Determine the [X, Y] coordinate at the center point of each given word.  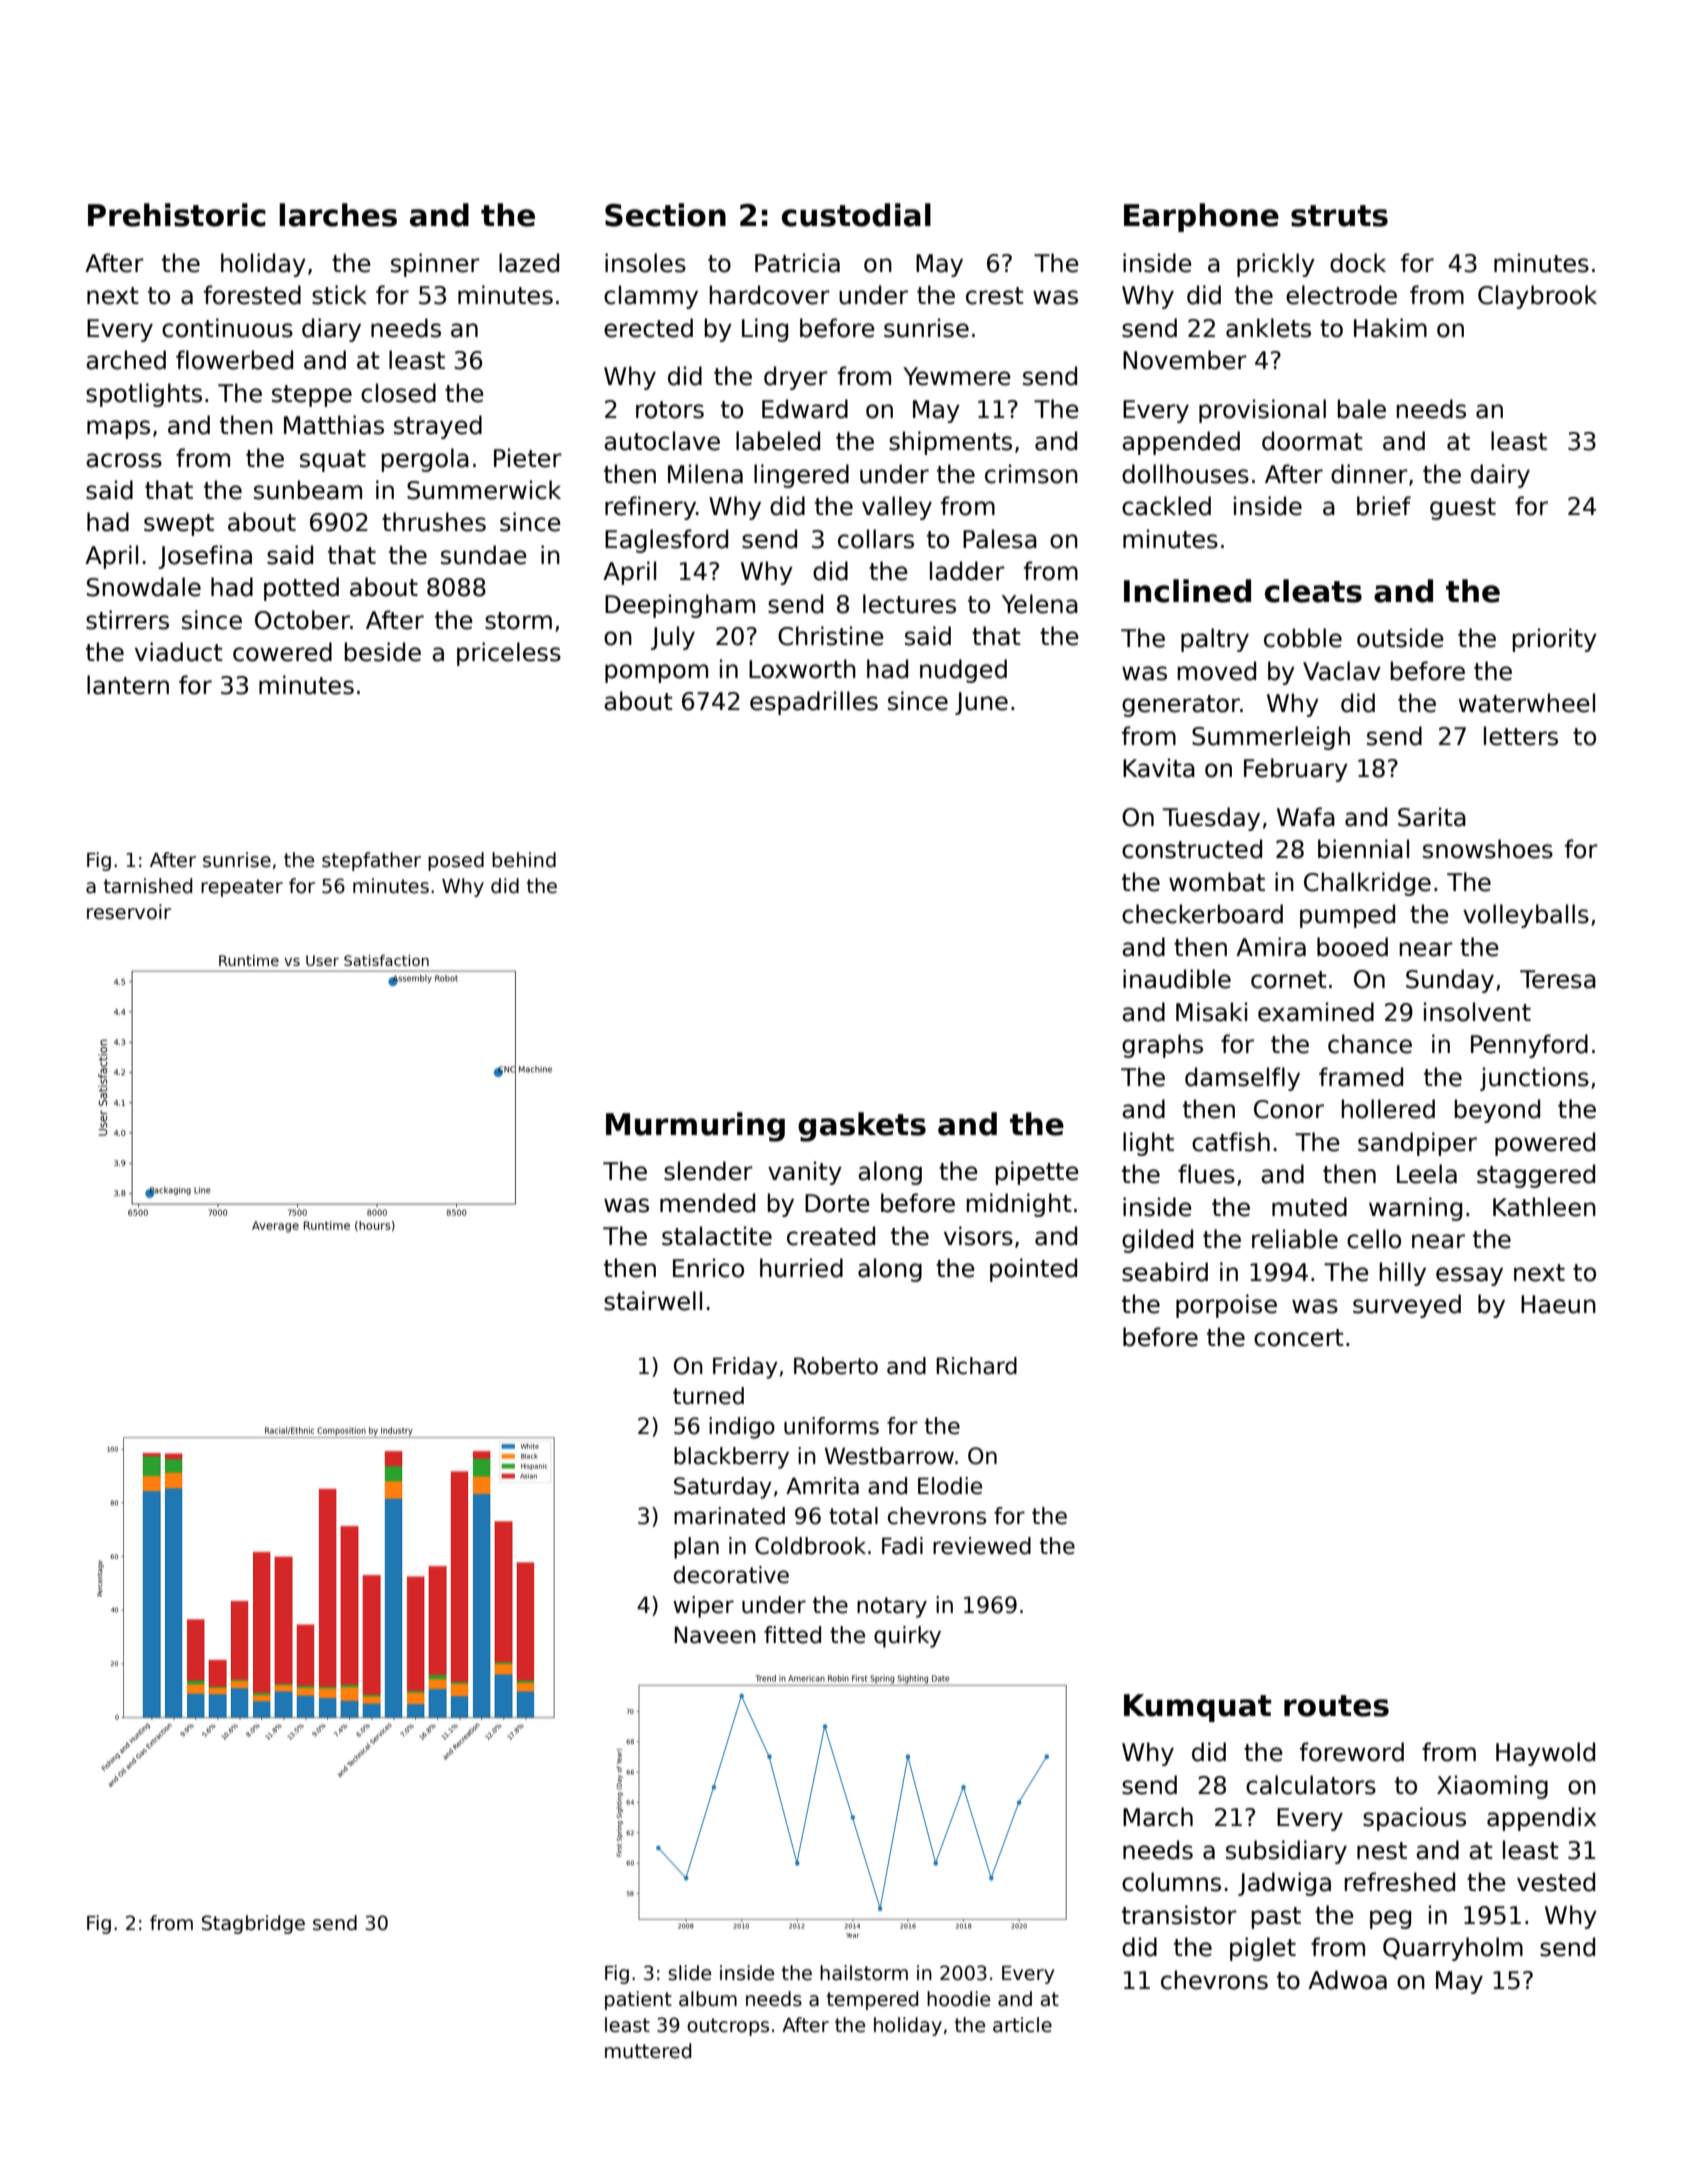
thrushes [434, 522]
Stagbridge [253, 1924]
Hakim [1390, 328]
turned [708, 1396]
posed [456, 861]
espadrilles [814, 703]
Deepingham [680, 606]
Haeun [1558, 1304]
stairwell [653, 1301]
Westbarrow [889, 1456]
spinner [435, 265]
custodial [856, 215]
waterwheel [1527, 703]
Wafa [1306, 817]
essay [1469, 1276]
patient [638, 2000]
